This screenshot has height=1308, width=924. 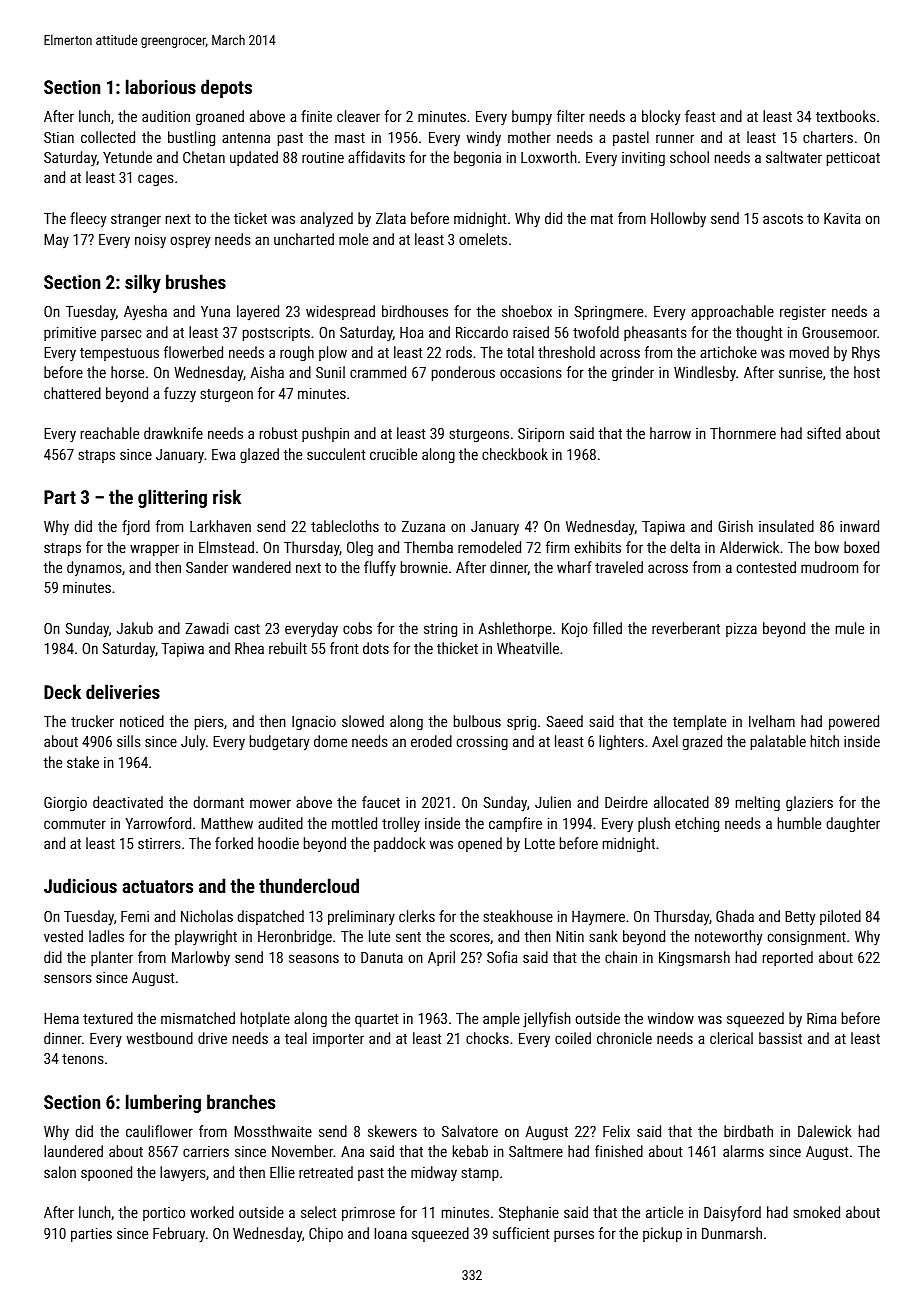 What do you see at coordinates (839, 332) in the screenshot?
I see `Grousemoor` at bounding box center [839, 332].
